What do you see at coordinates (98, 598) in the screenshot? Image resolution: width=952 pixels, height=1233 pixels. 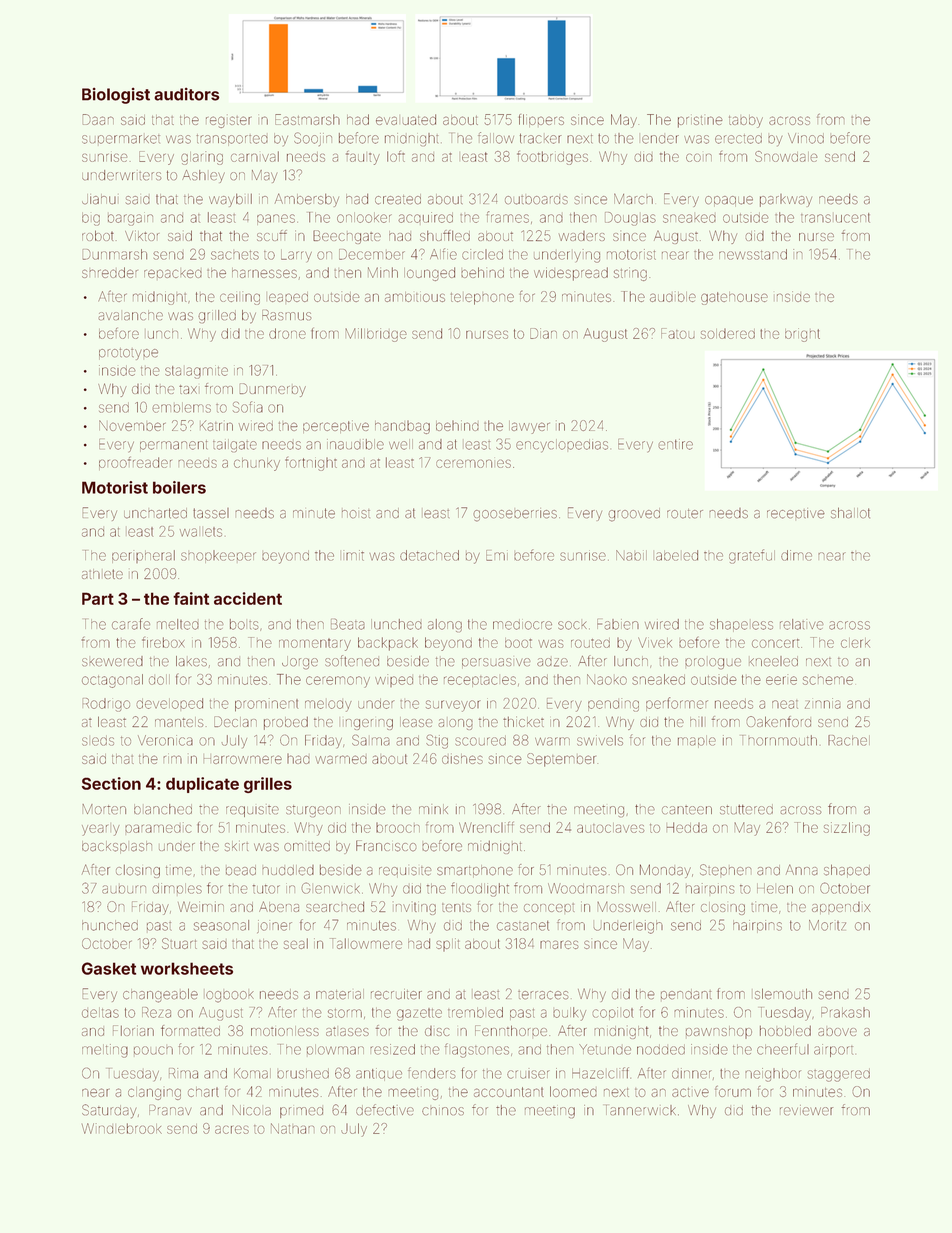 I see `Part` at bounding box center [98, 598].
